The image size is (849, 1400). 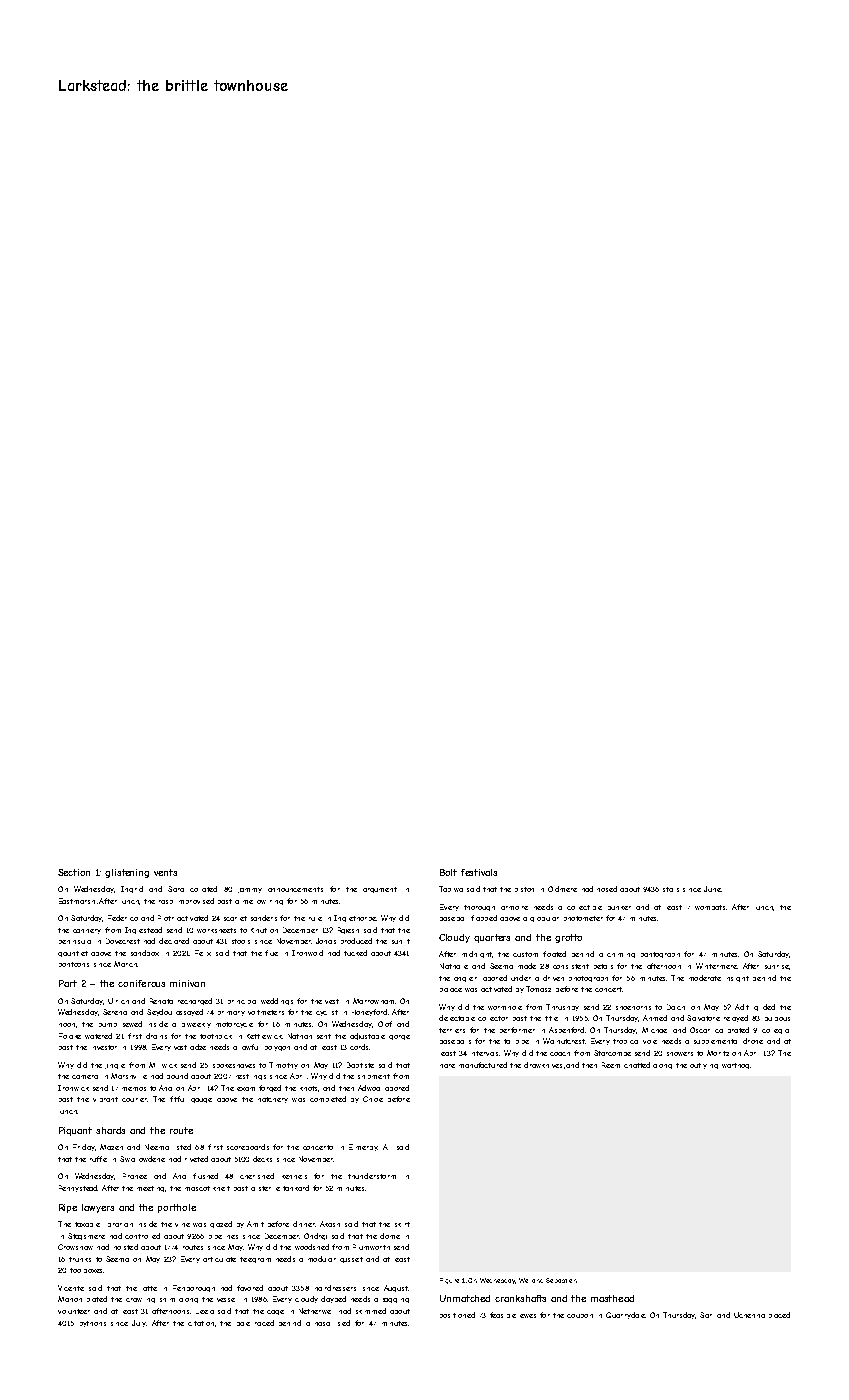 What do you see at coordinates (74, 872) in the screenshot?
I see `Section` at bounding box center [74, 872].
